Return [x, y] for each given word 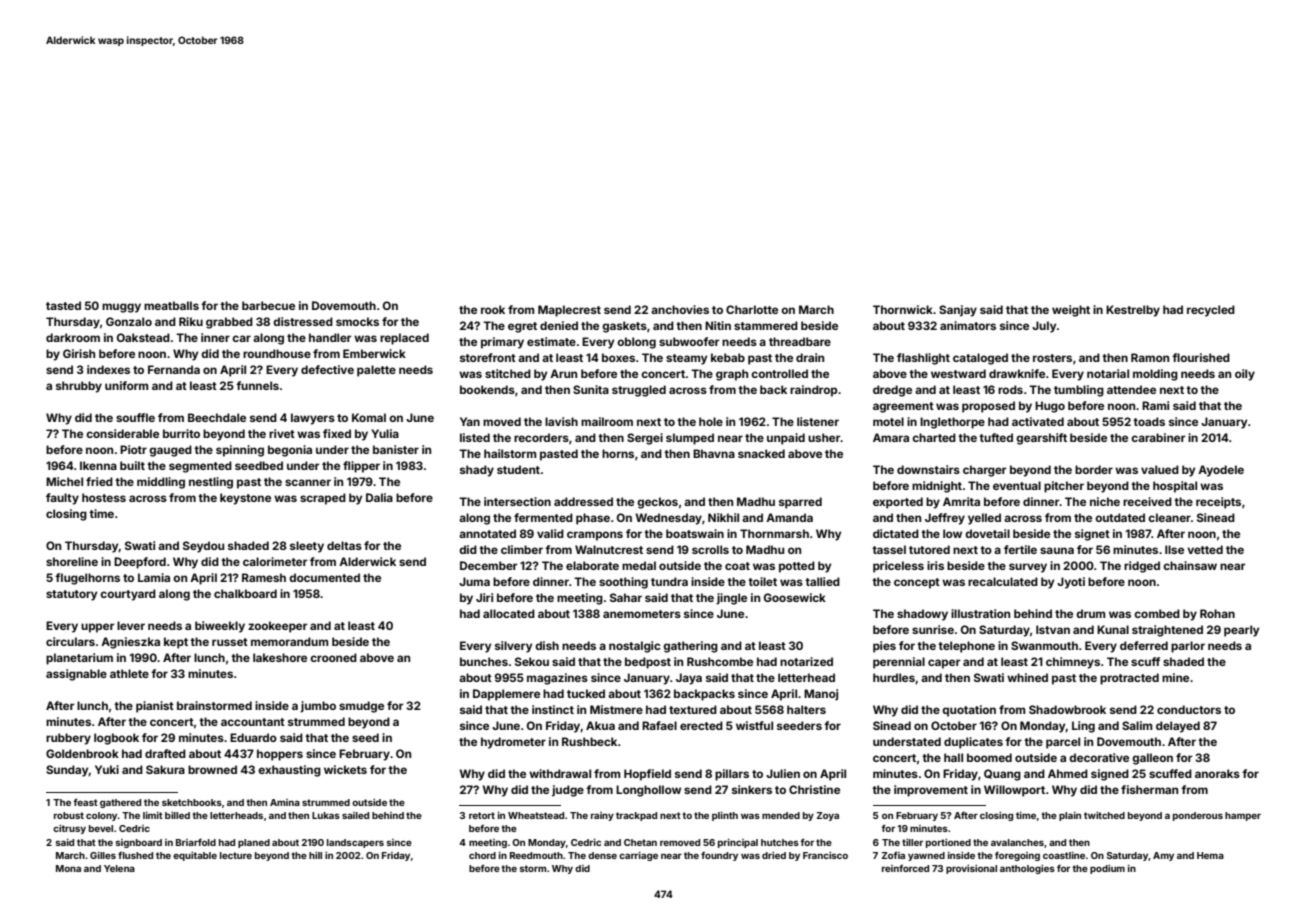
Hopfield [647, 775]
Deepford [140, 563]
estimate [551, 341]
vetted [1205, 549]
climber [522, 549]
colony [101, 816]
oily [1245, 375]
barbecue [268, 305]
